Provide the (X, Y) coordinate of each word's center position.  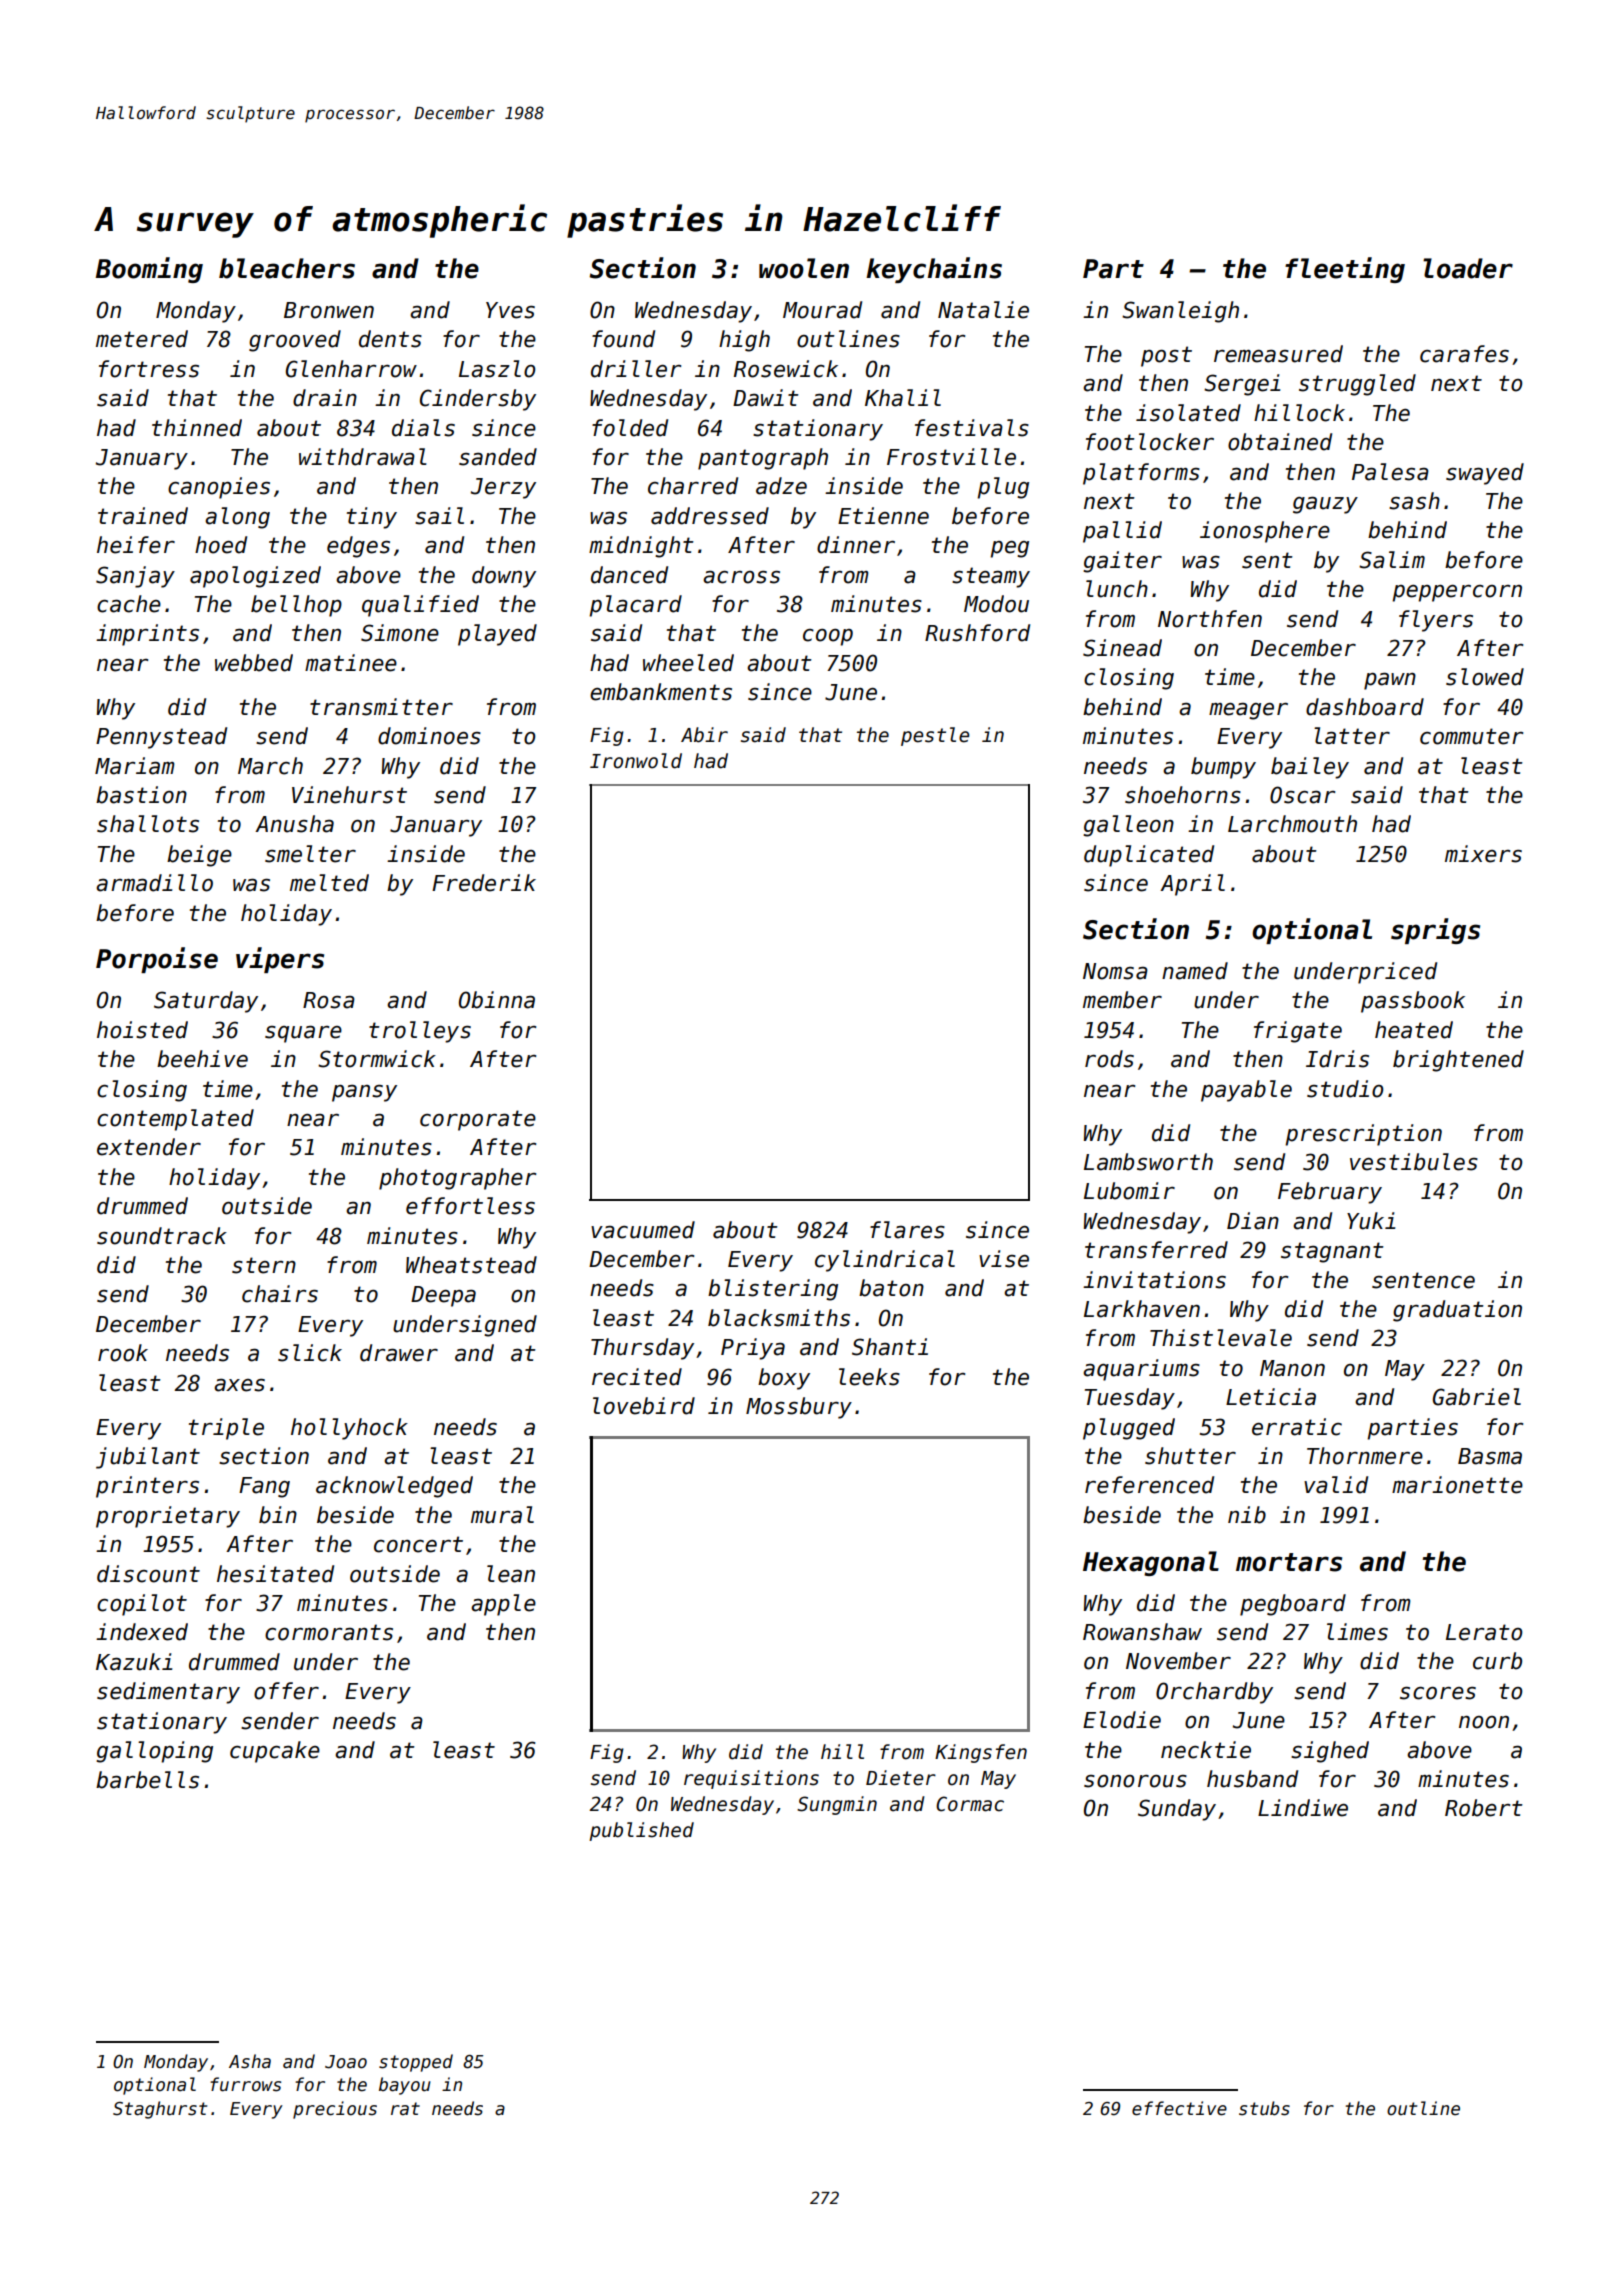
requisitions (751, 1779)
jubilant (148, 1458)
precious (335, 2110)
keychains (934, 270)
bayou (405, 2086)
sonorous (1135, 1781)
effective (1179, 2108)
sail (439, 516)
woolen (804, 268)
